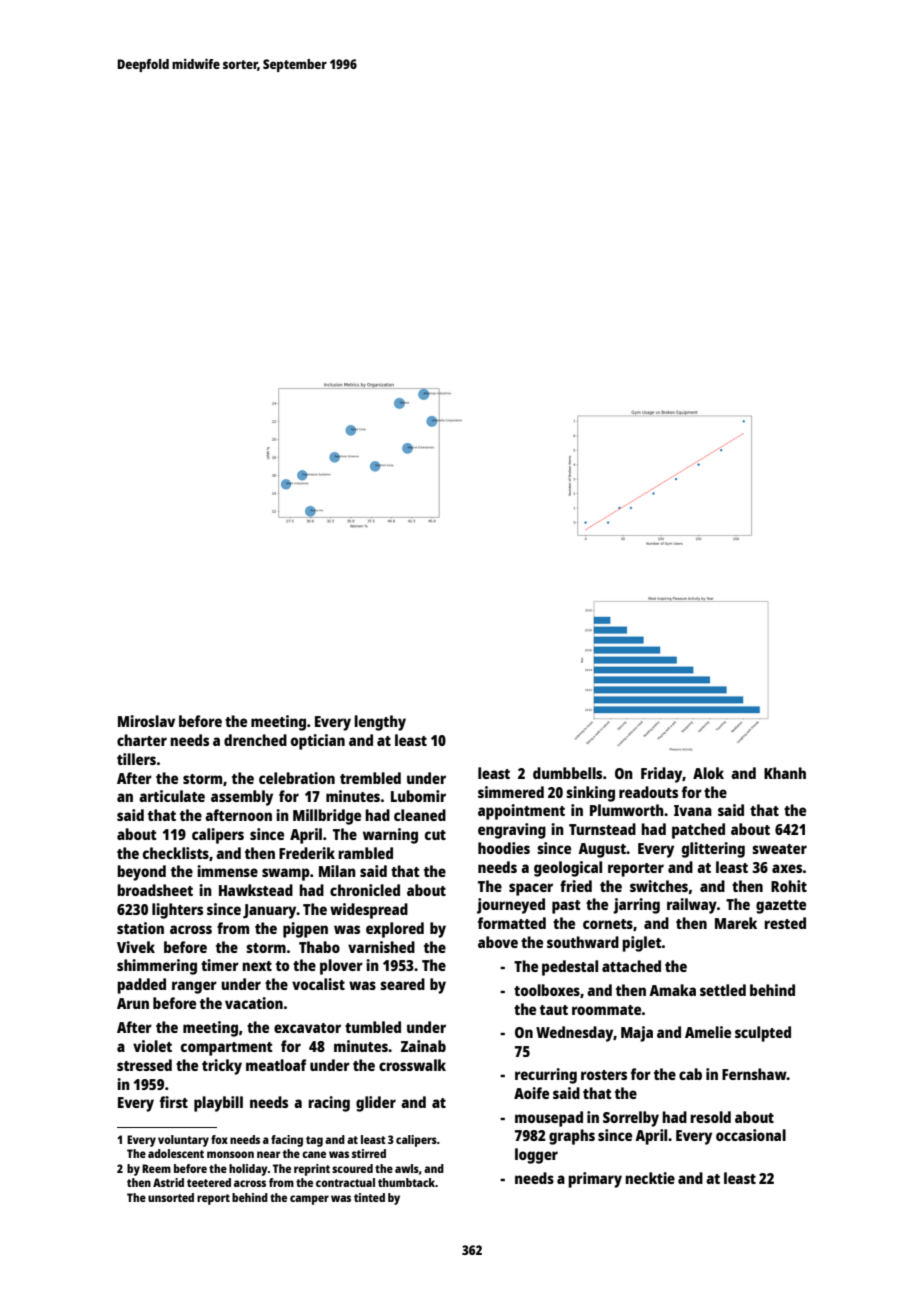 The width and height of the page is (924, 1308). I want to click on drenched, so click(255, 740).
